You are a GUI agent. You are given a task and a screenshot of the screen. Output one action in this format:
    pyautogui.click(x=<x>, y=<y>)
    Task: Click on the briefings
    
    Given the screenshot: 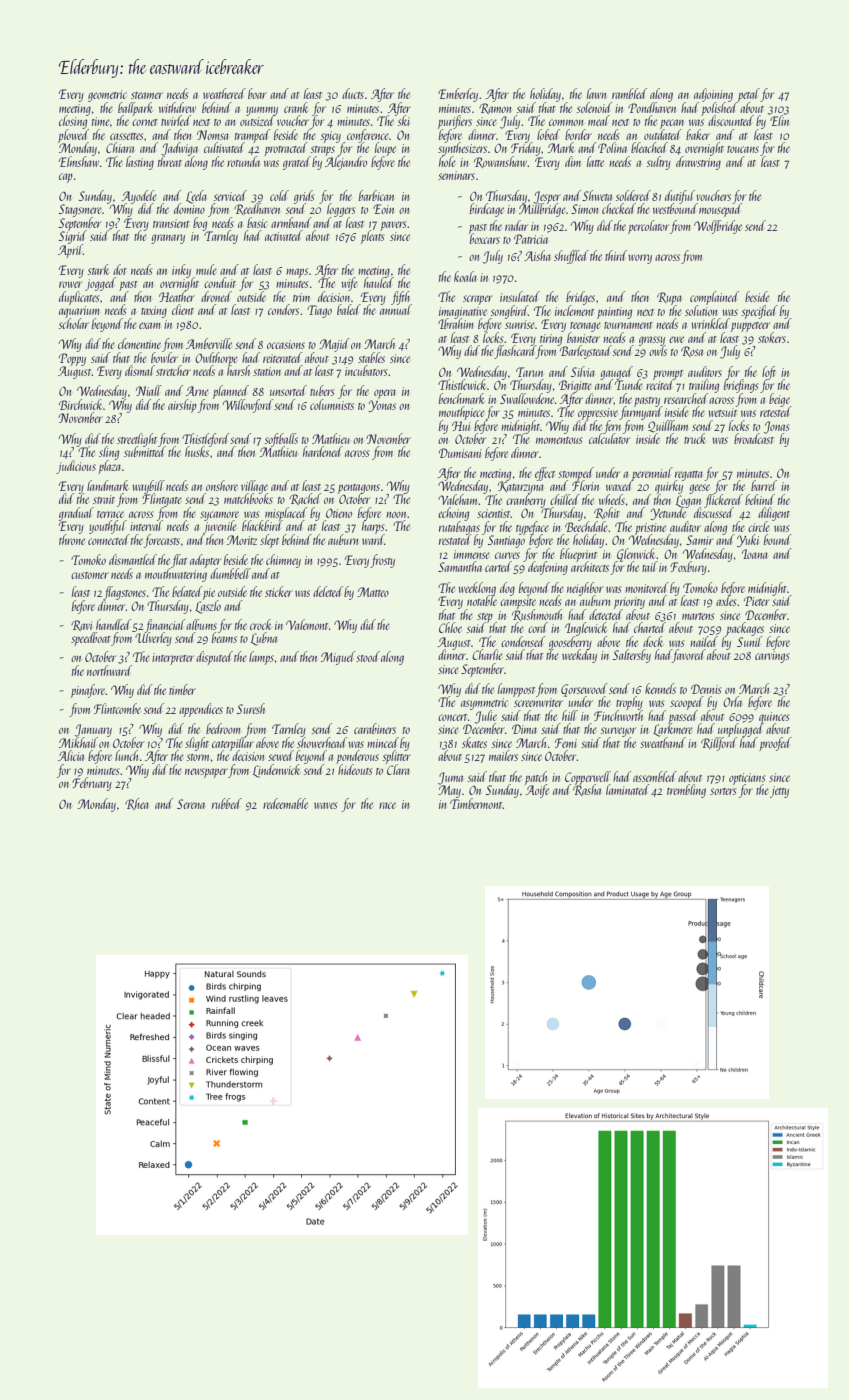 What is the action you would take?
    pyautogui.click(x=741, y=386)
